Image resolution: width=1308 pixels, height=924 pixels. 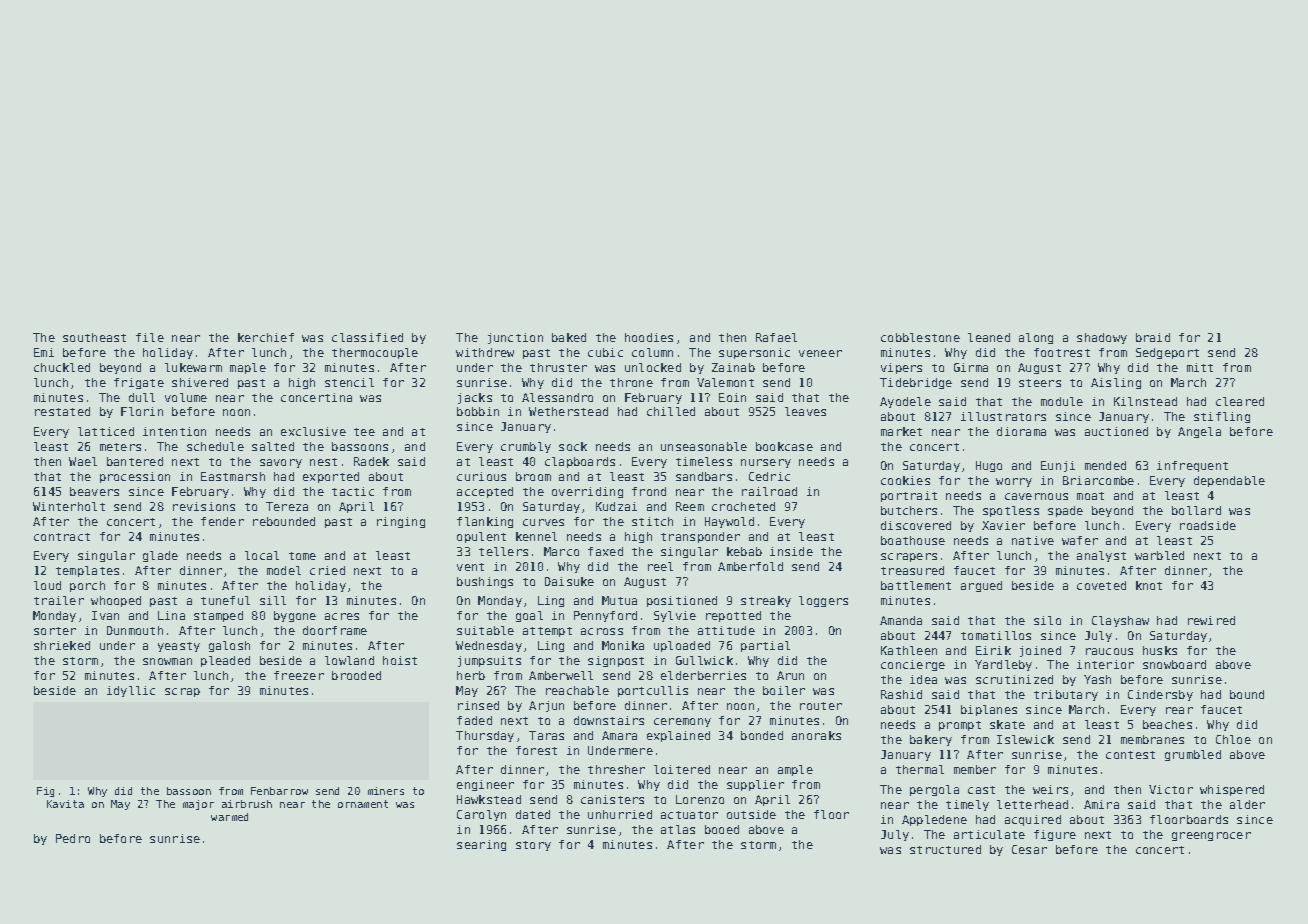 What do you see at coordinates (299, 675) in the screenshot?
I see `freezer` at bounding box center [299, 675].
